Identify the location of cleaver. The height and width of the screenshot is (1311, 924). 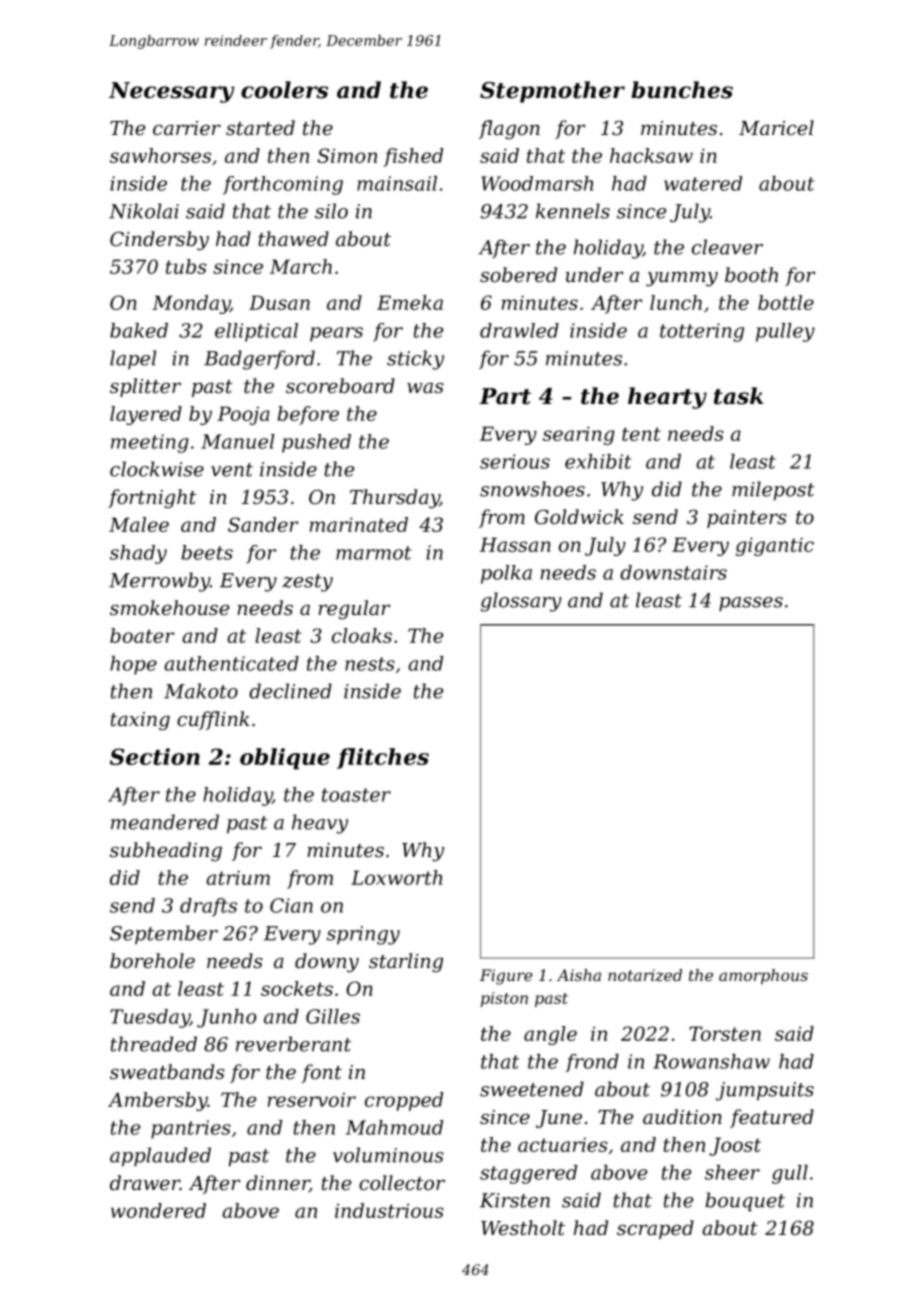
(727, 247).
